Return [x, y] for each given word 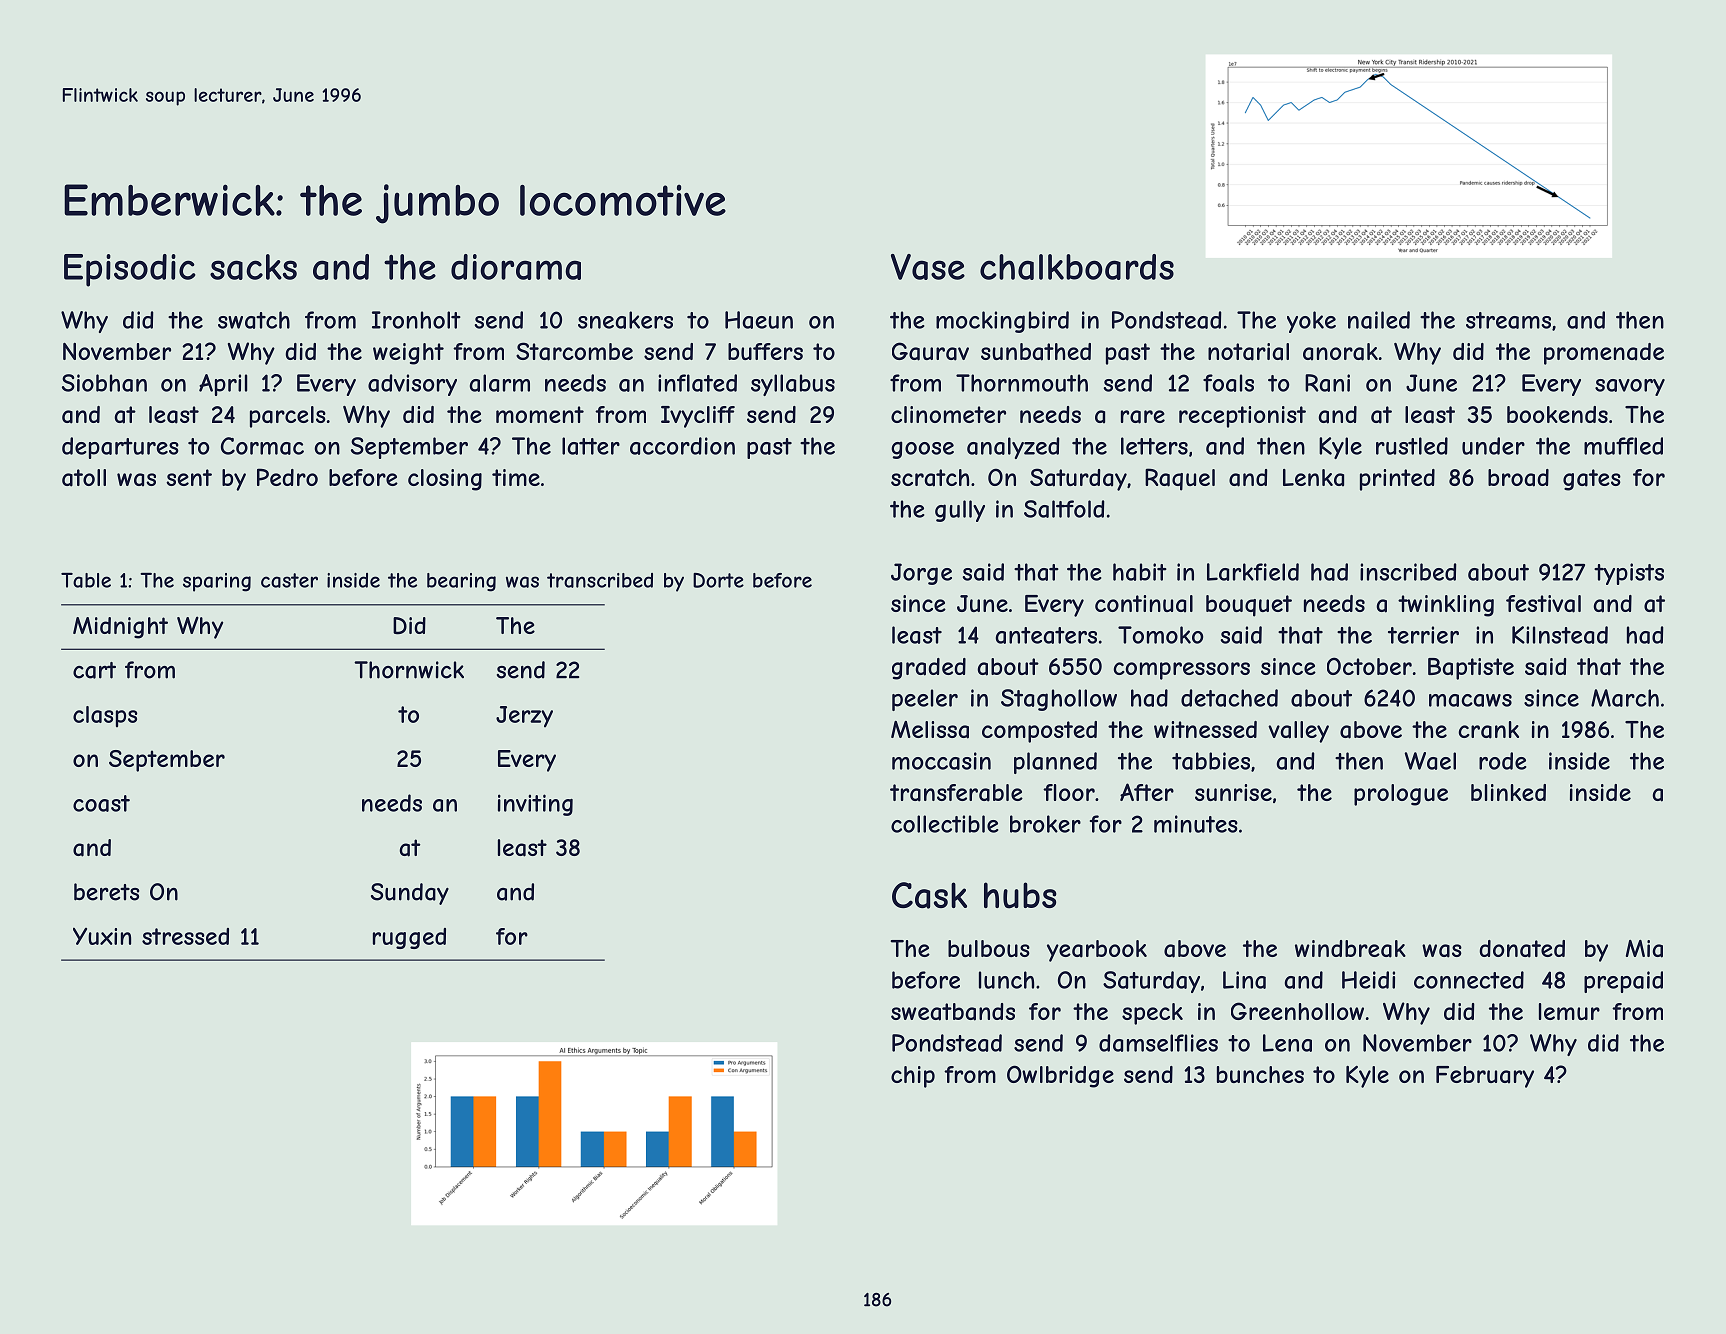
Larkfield [1253, 572]
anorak [1340, 352]
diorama [516, 267]
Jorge [921, 574]
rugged [409, 938]
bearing [461, 582]
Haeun [759, 320]
